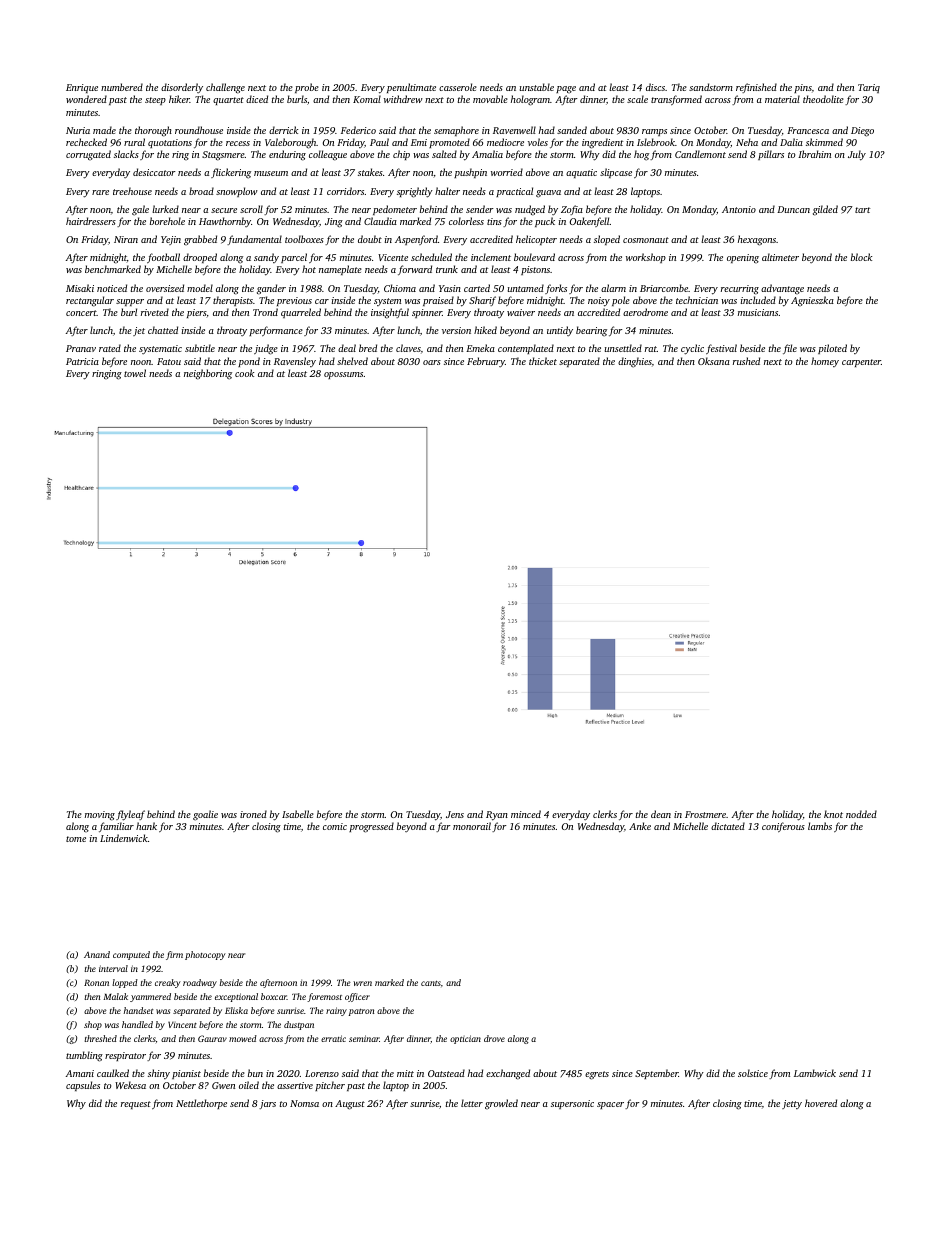  Describe the element at coordinates (661, 814) in the screenshot. I see `dean` at that location.
